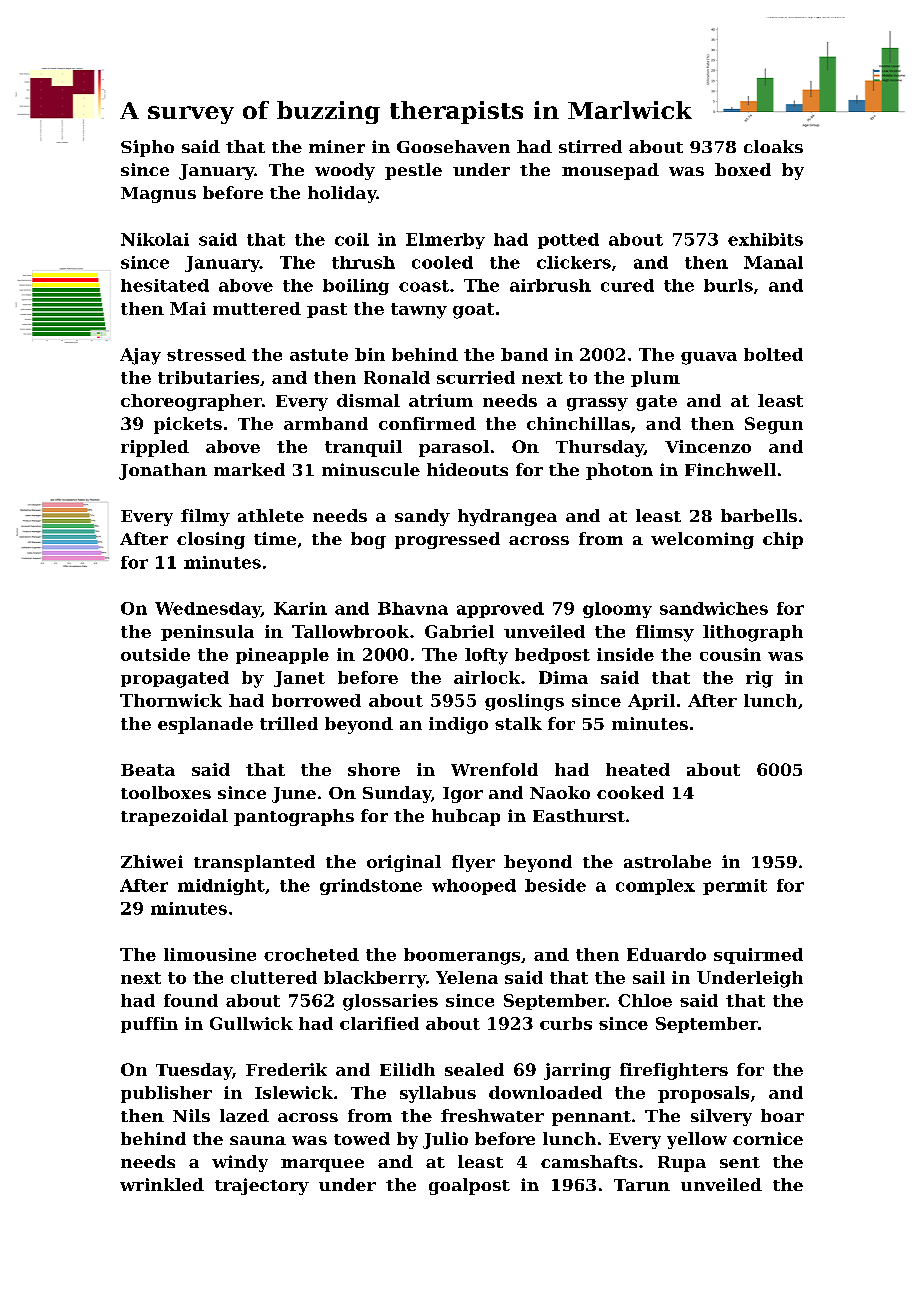 The image size is (924, 1308). I want to click on stirred, so click(590, 146).
